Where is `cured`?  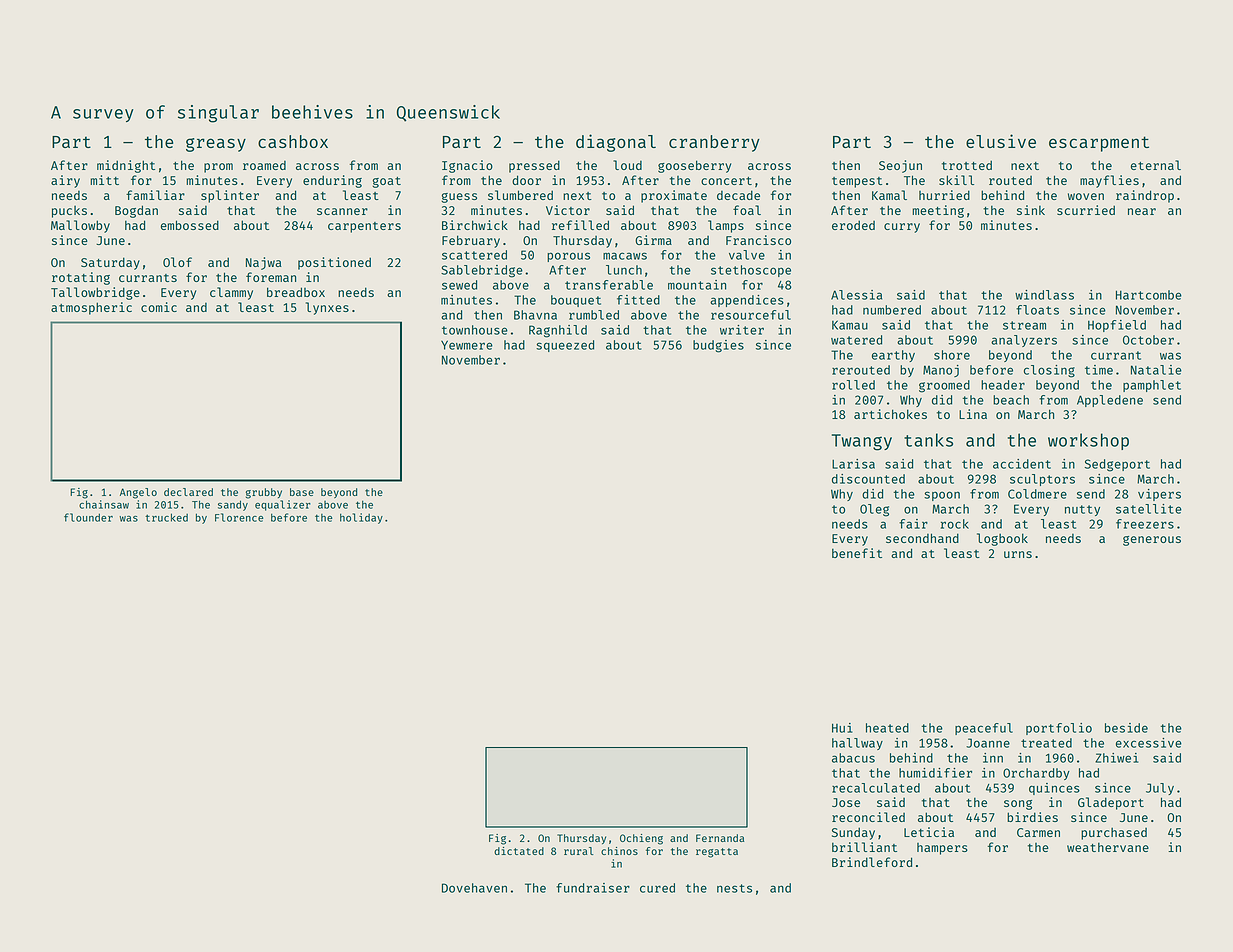
cured is located at coordinates (657, 888).
